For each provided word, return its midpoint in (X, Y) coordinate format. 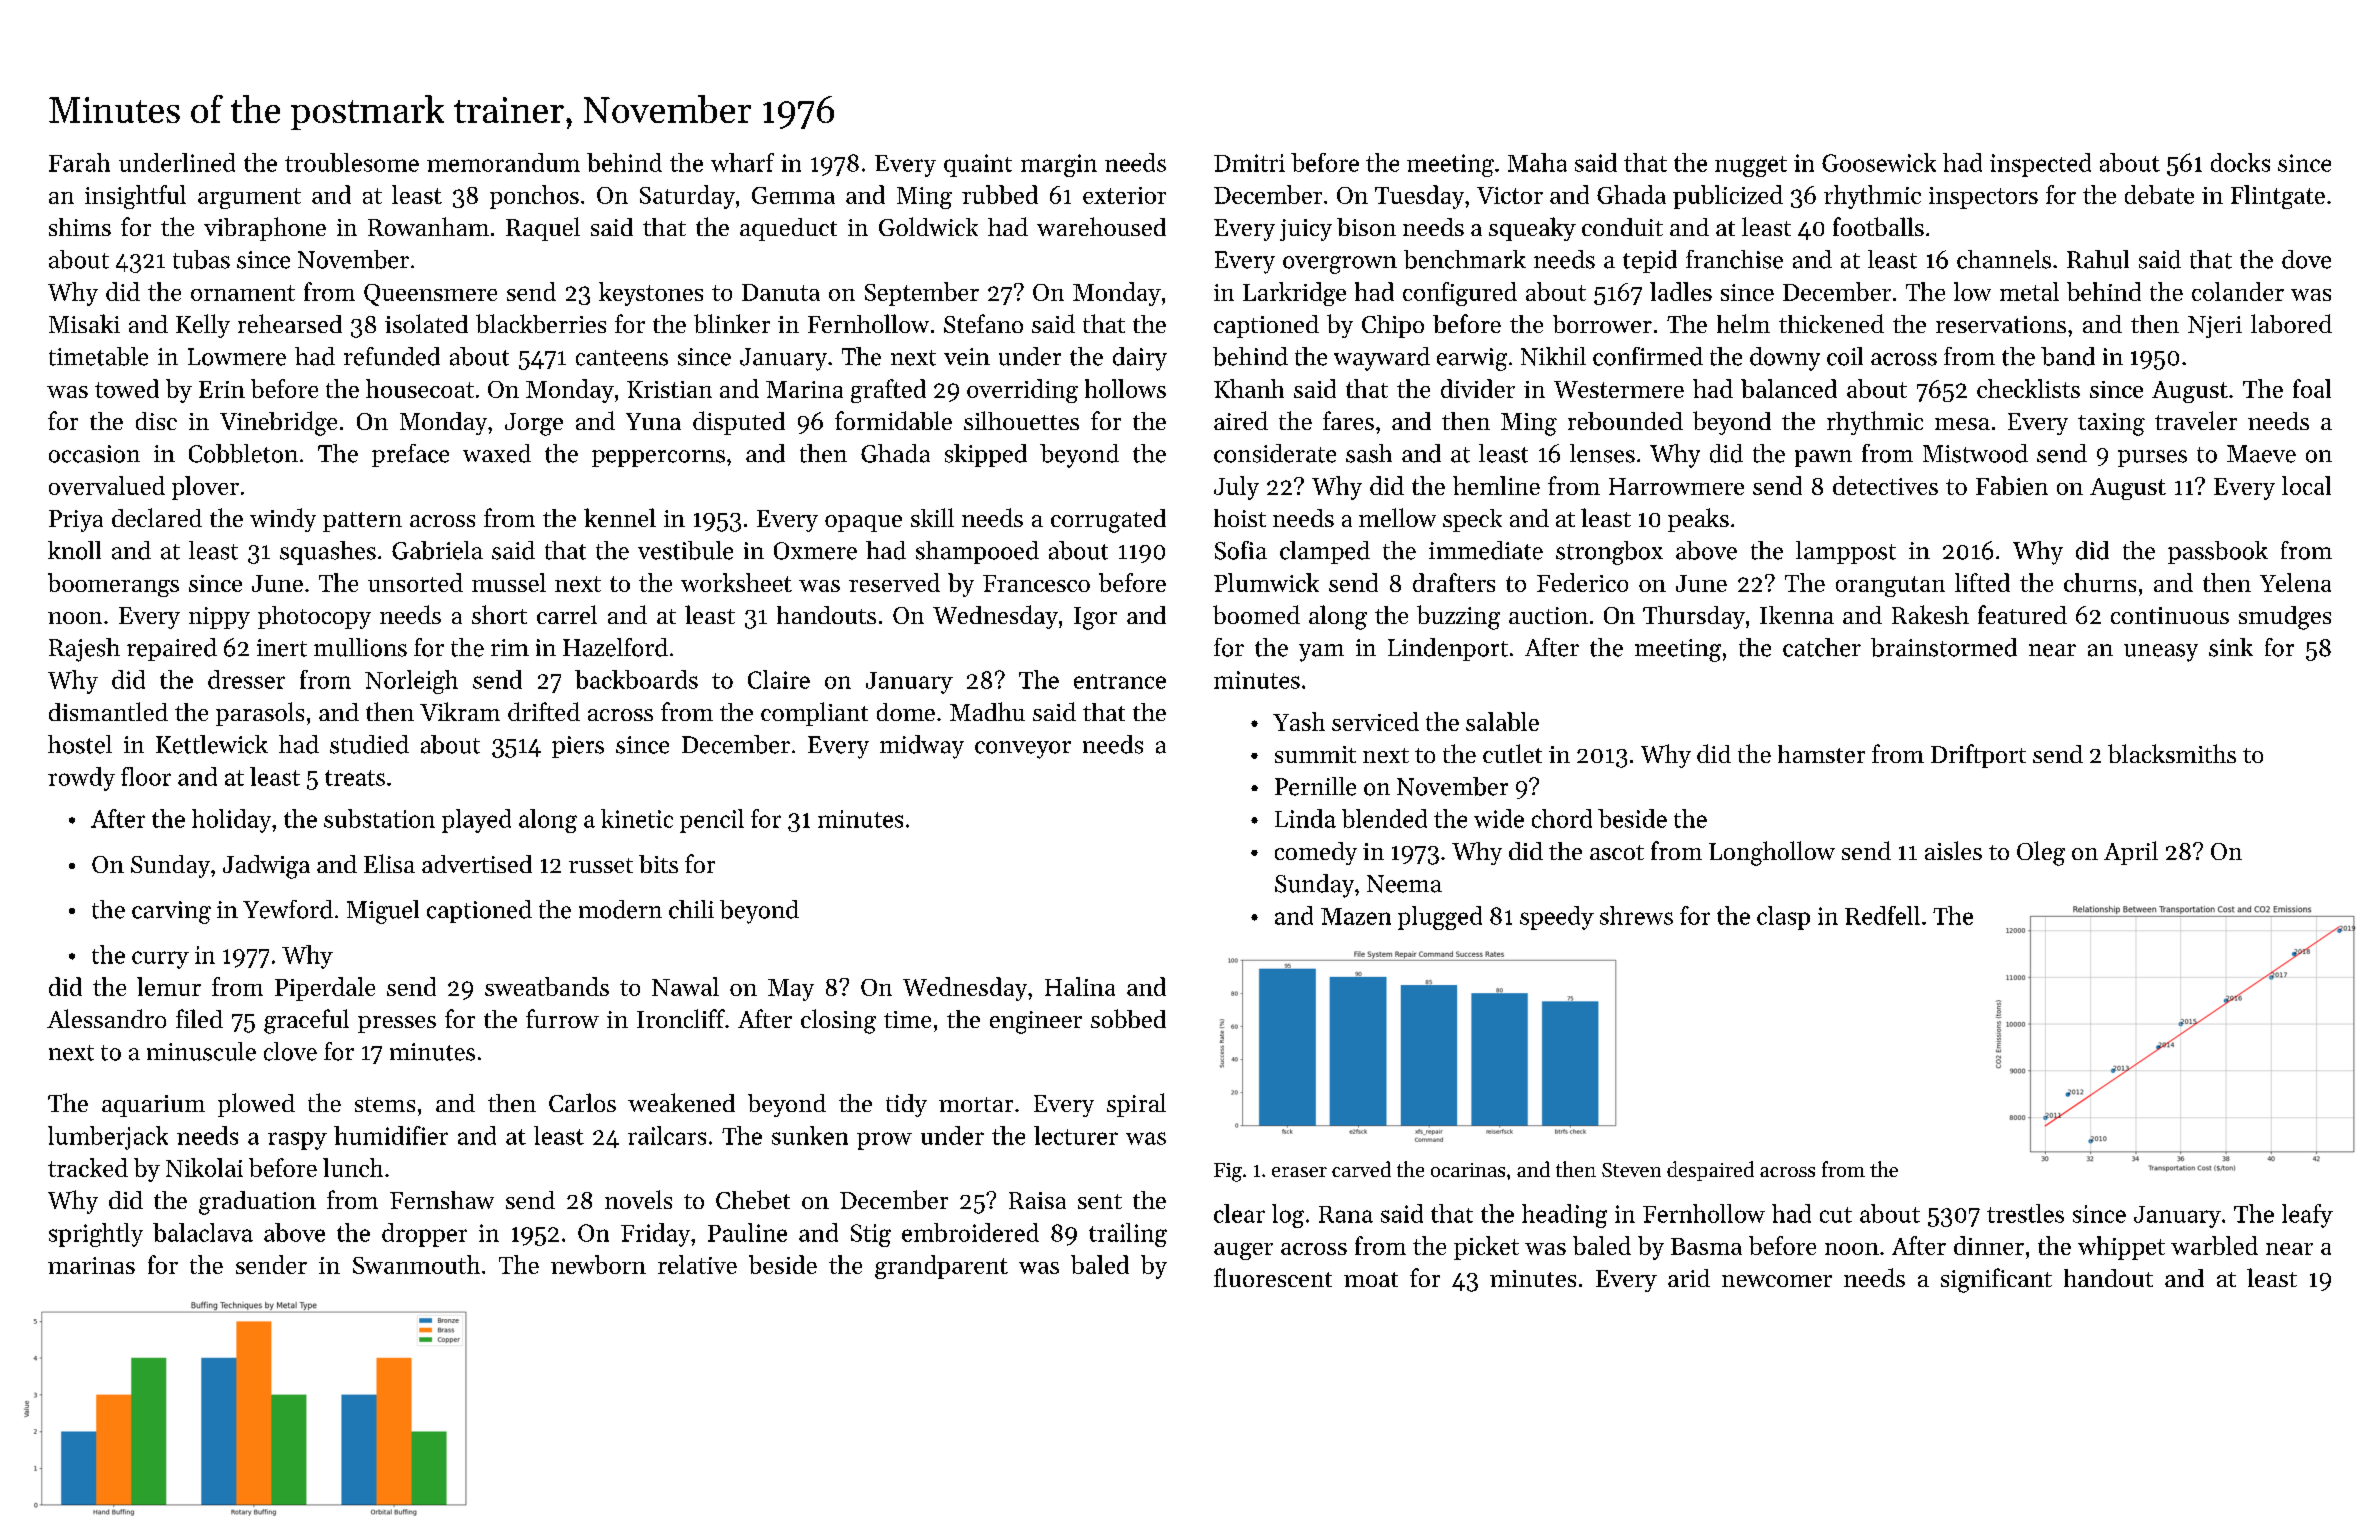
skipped (986, 455)
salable (1502, 721)
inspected (2040, 165)
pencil (712, 821)
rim (510, 647)
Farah (79, 162)
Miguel (383, 912)
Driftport (1978, 756)
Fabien (2012, 485)
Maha (1537, 162)
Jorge (534, 424)
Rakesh (1930, 614)
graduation (257, 1203)
